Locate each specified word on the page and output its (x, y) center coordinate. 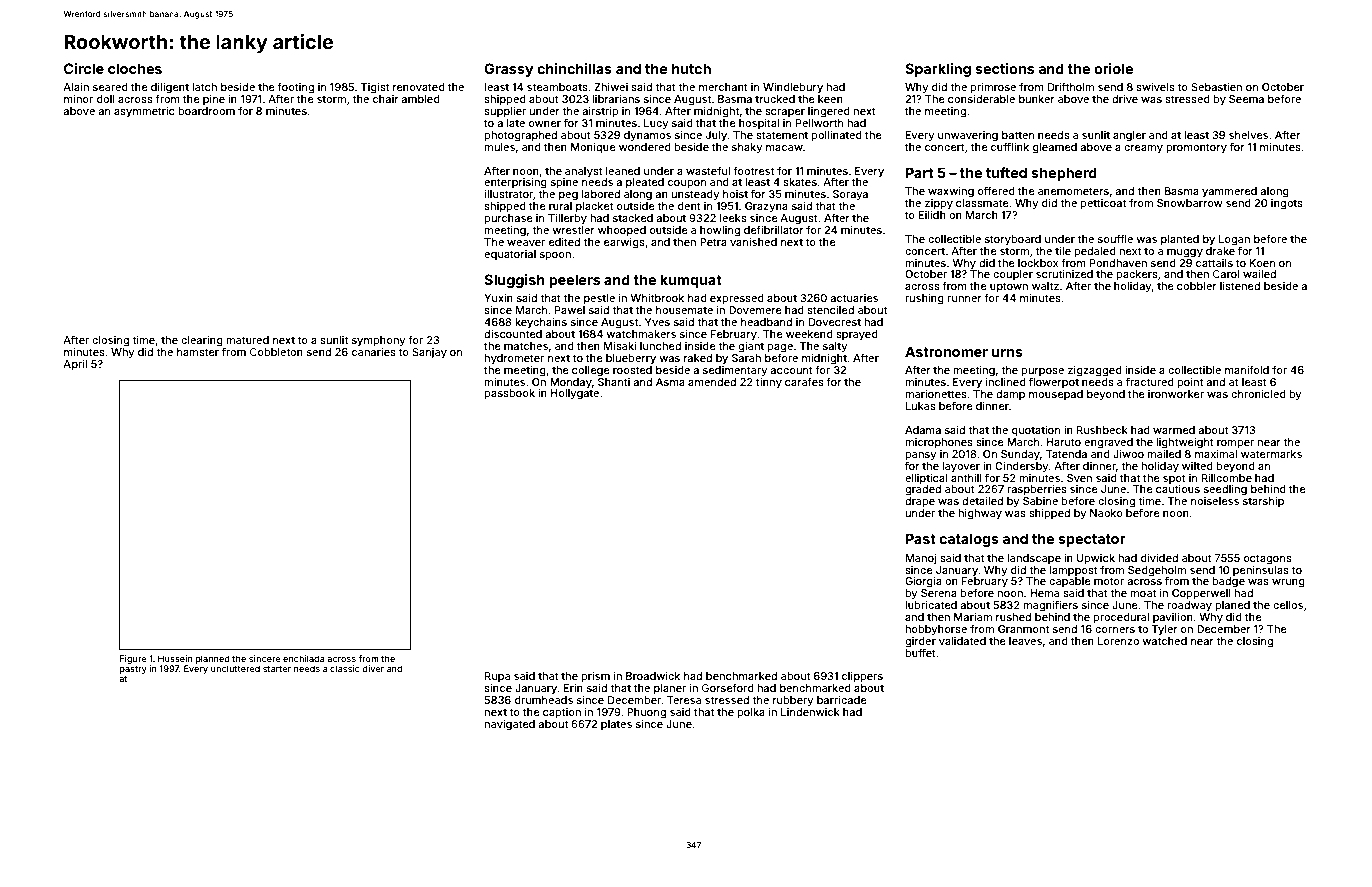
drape (920, 502)
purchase (508, 219)
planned (213, 659)
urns (1007, 353)
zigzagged (1095, 371)
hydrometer (514, 359)
